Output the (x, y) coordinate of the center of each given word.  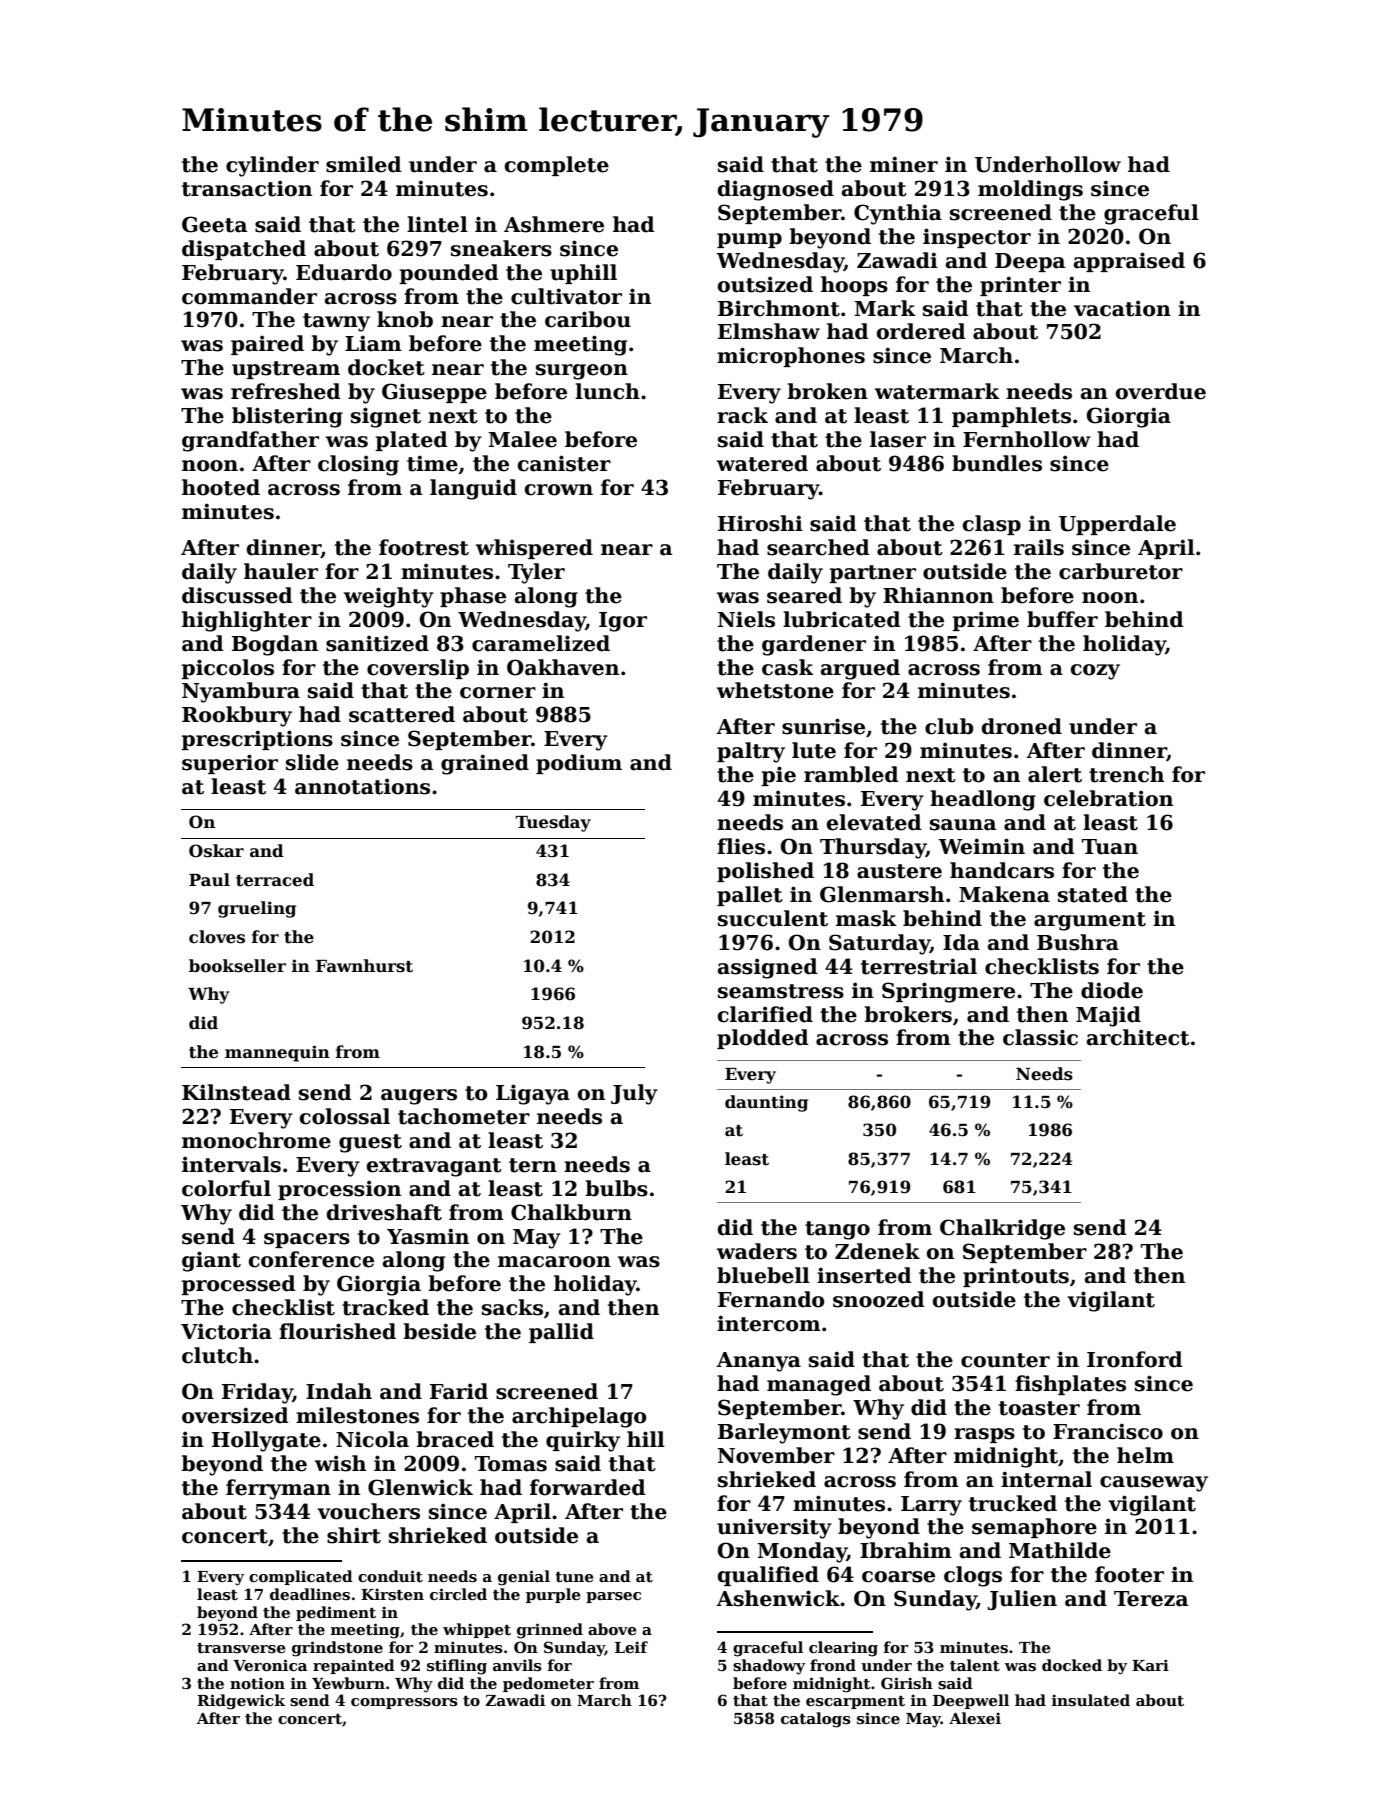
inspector (977, 238)
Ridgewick (241, 1702)
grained (485, 764)
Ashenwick (778, 1598)
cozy (1095, 672)
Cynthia (898, 214)
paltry (751, 752)
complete (557, 166)
